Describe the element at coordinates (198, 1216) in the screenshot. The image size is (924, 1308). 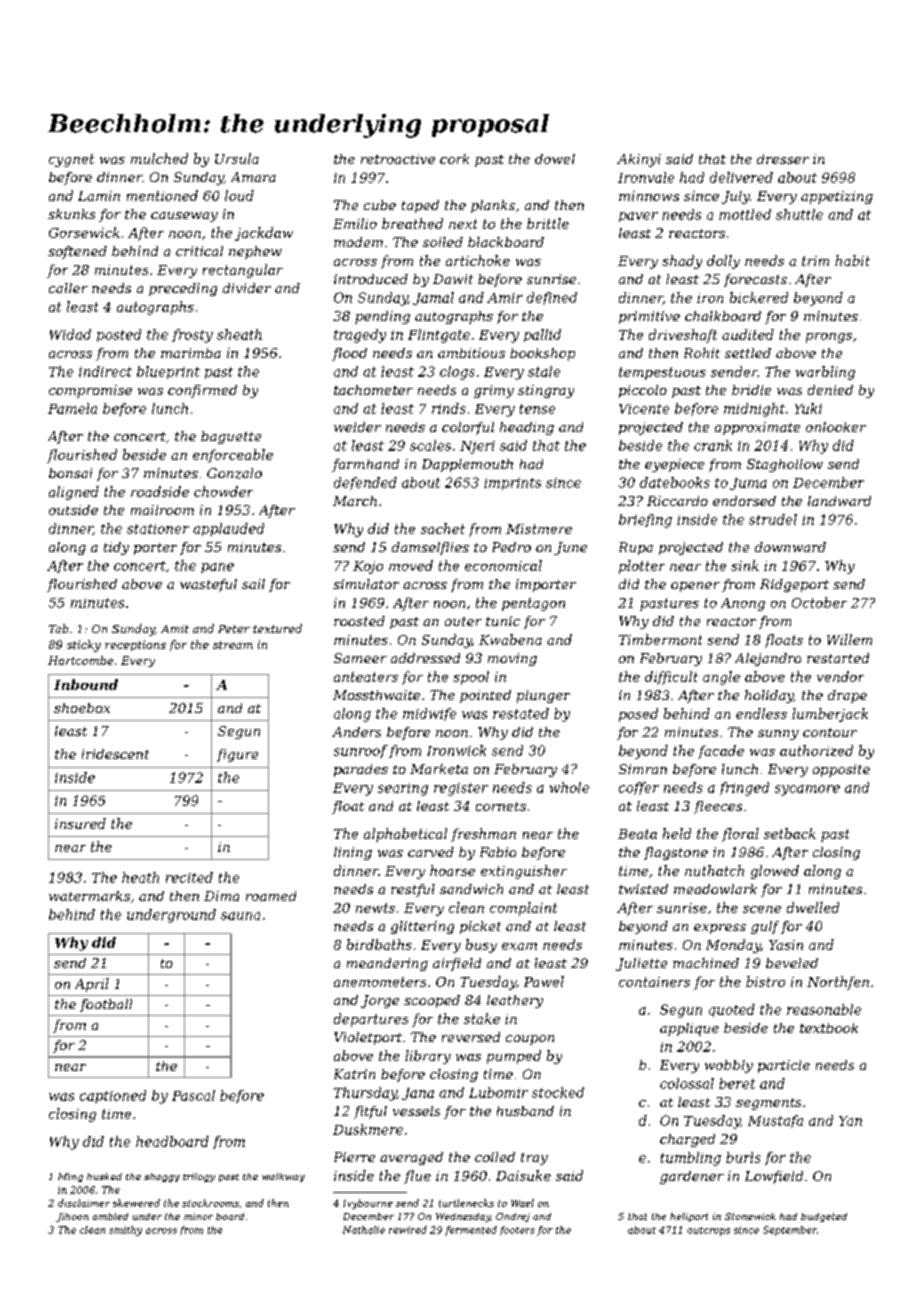
I see `minor` at that location.
